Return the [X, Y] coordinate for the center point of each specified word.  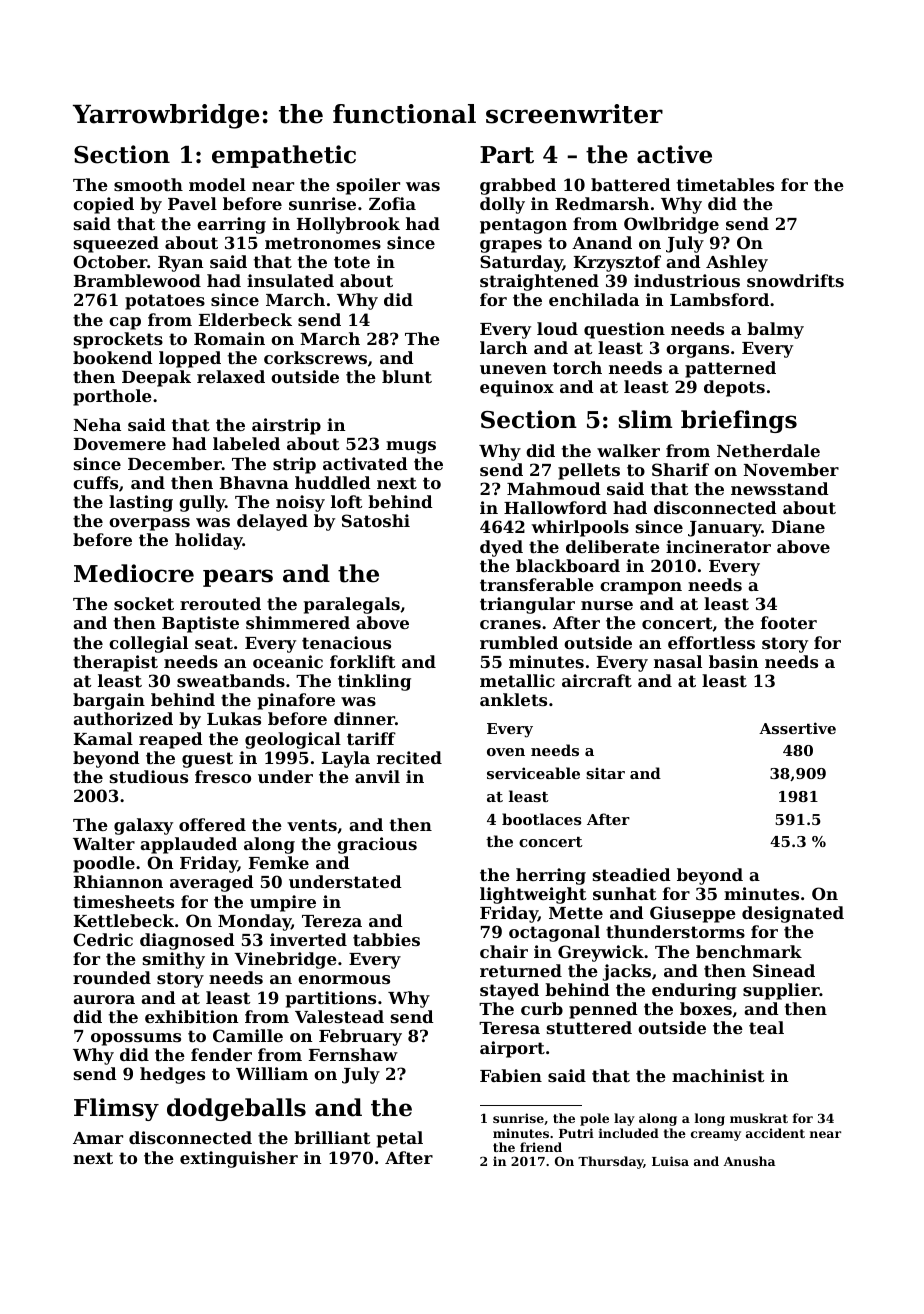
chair [504, 951]
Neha [97, 424]
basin [733, 661]
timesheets [123, 901]
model [217, 184]
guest [207, 760]
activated [365, 463]
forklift [362, 661]
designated [793, 914]
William [272, 1073]
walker [628, 450]
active [674, 154]
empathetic [284, 156]
